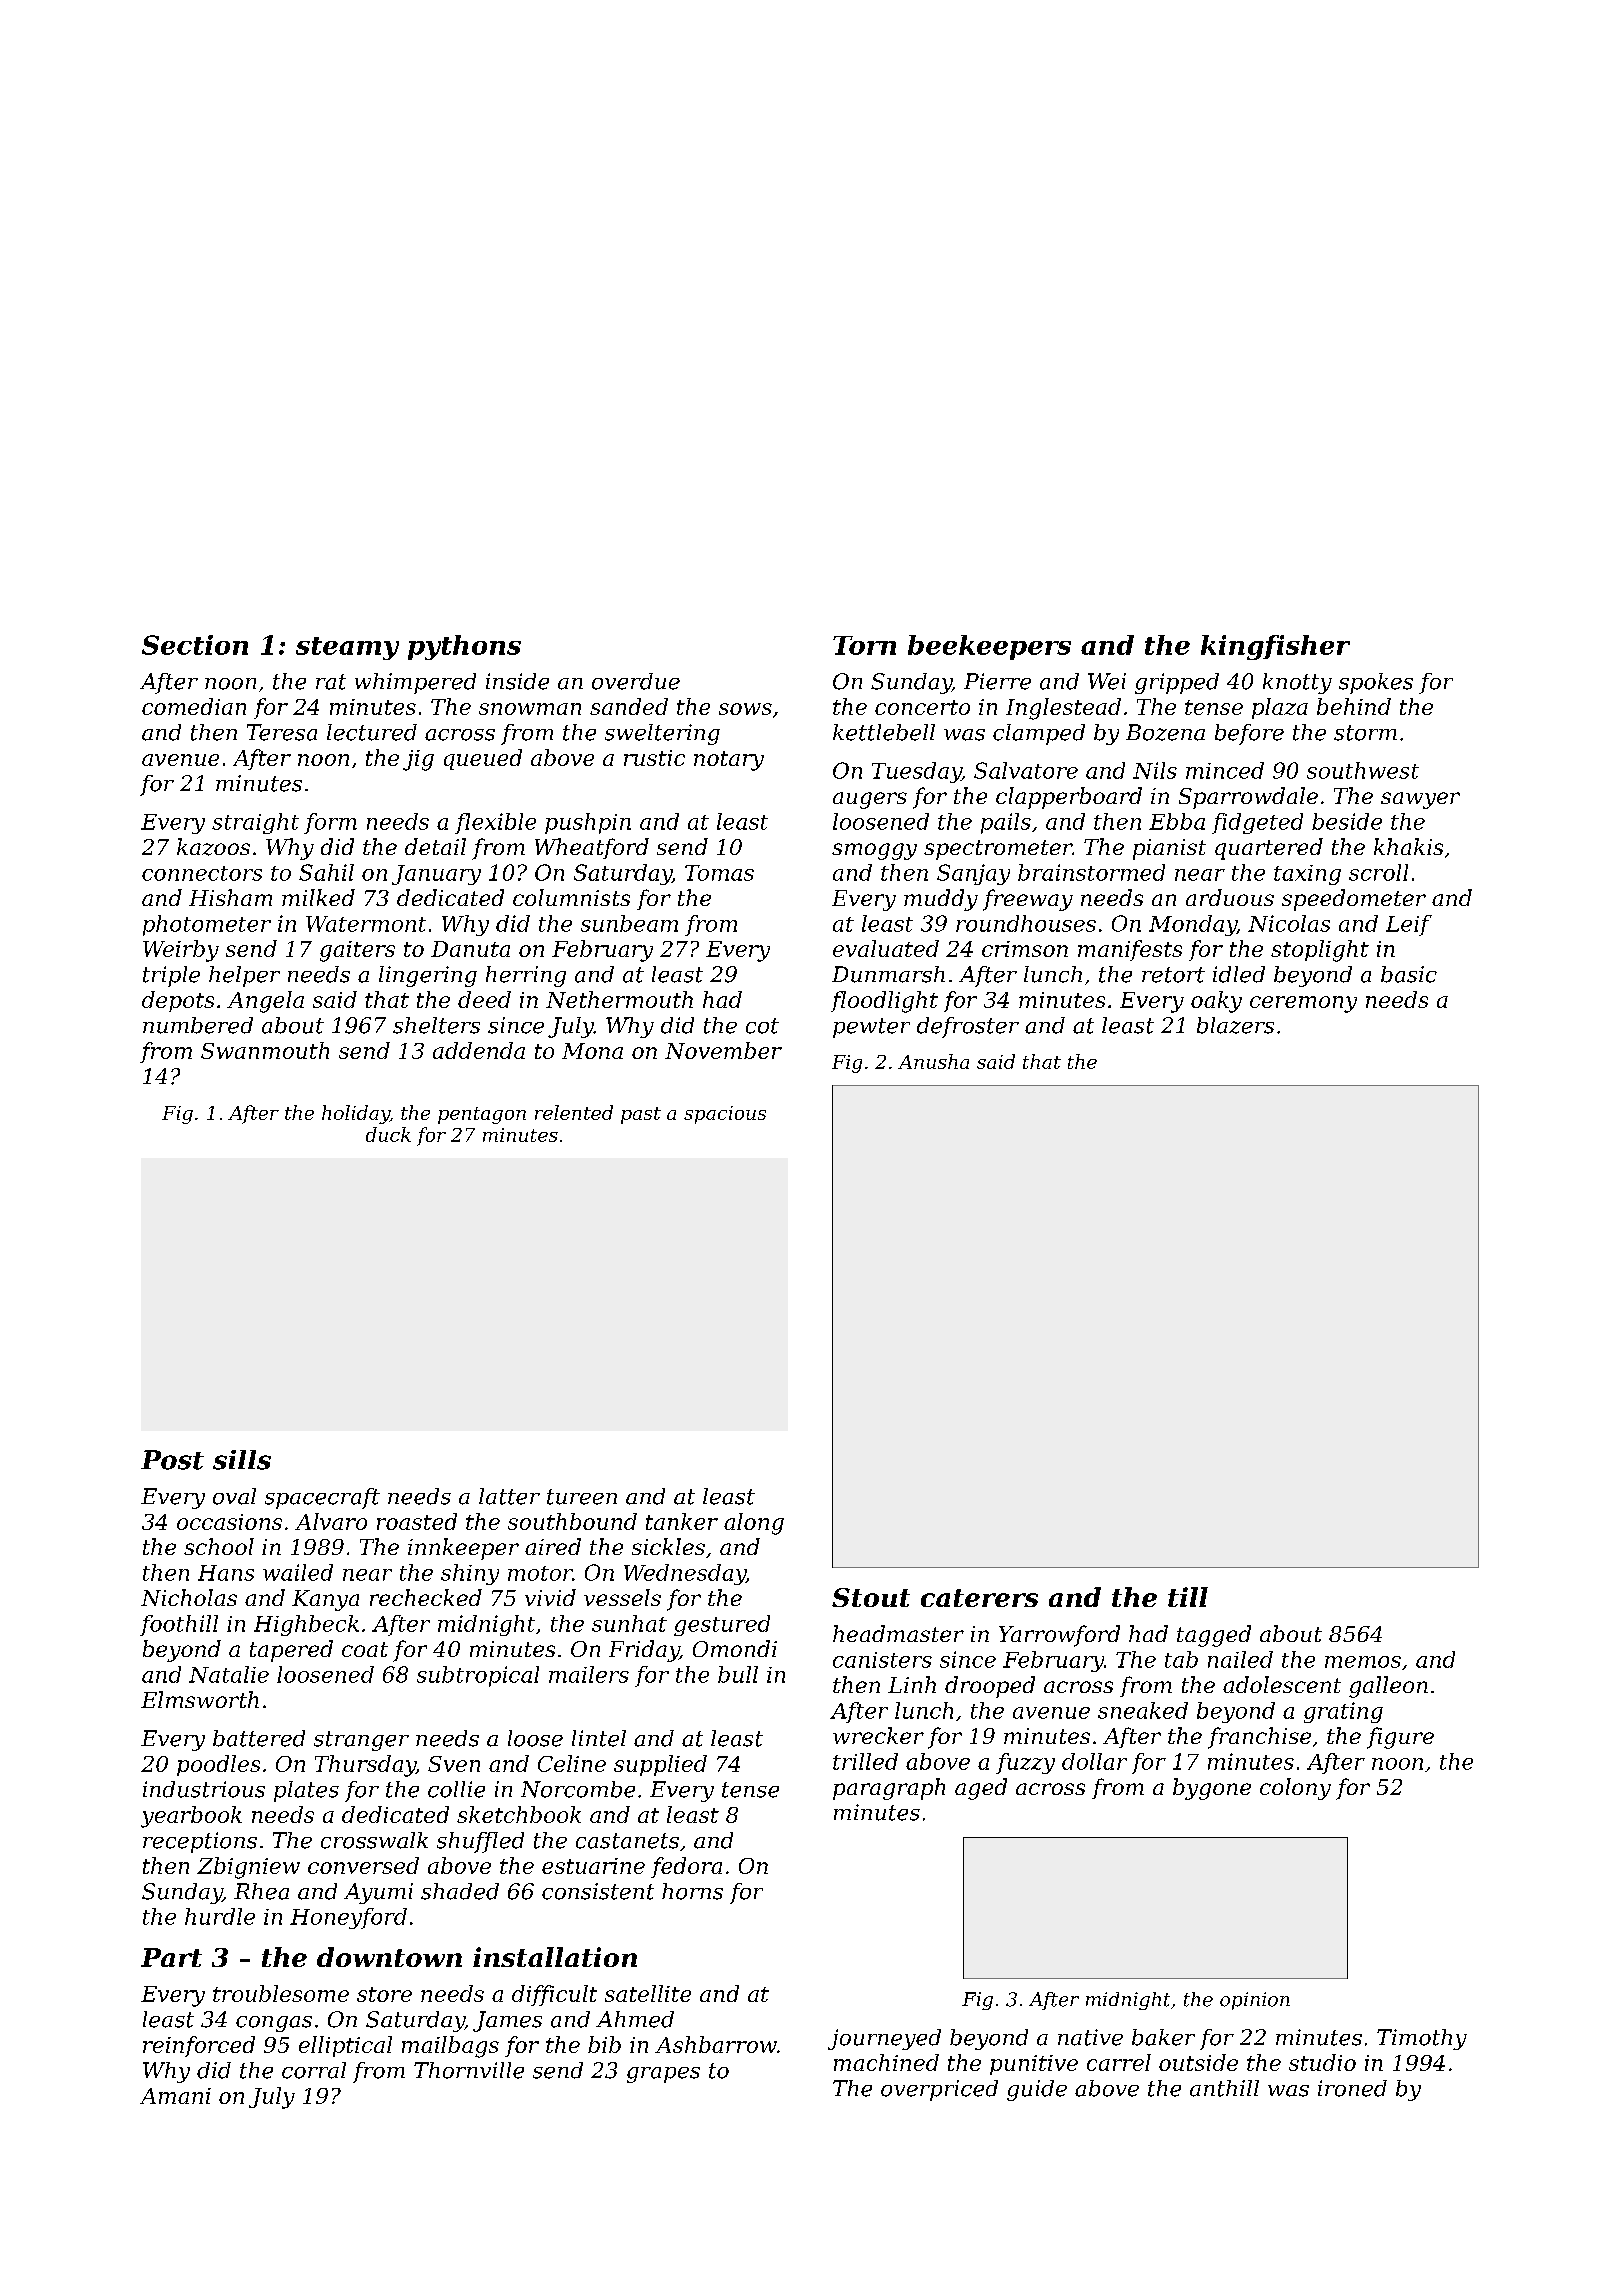  Describe the element at coordinates (1409, 974) in the page. I see `basic` at that location.
